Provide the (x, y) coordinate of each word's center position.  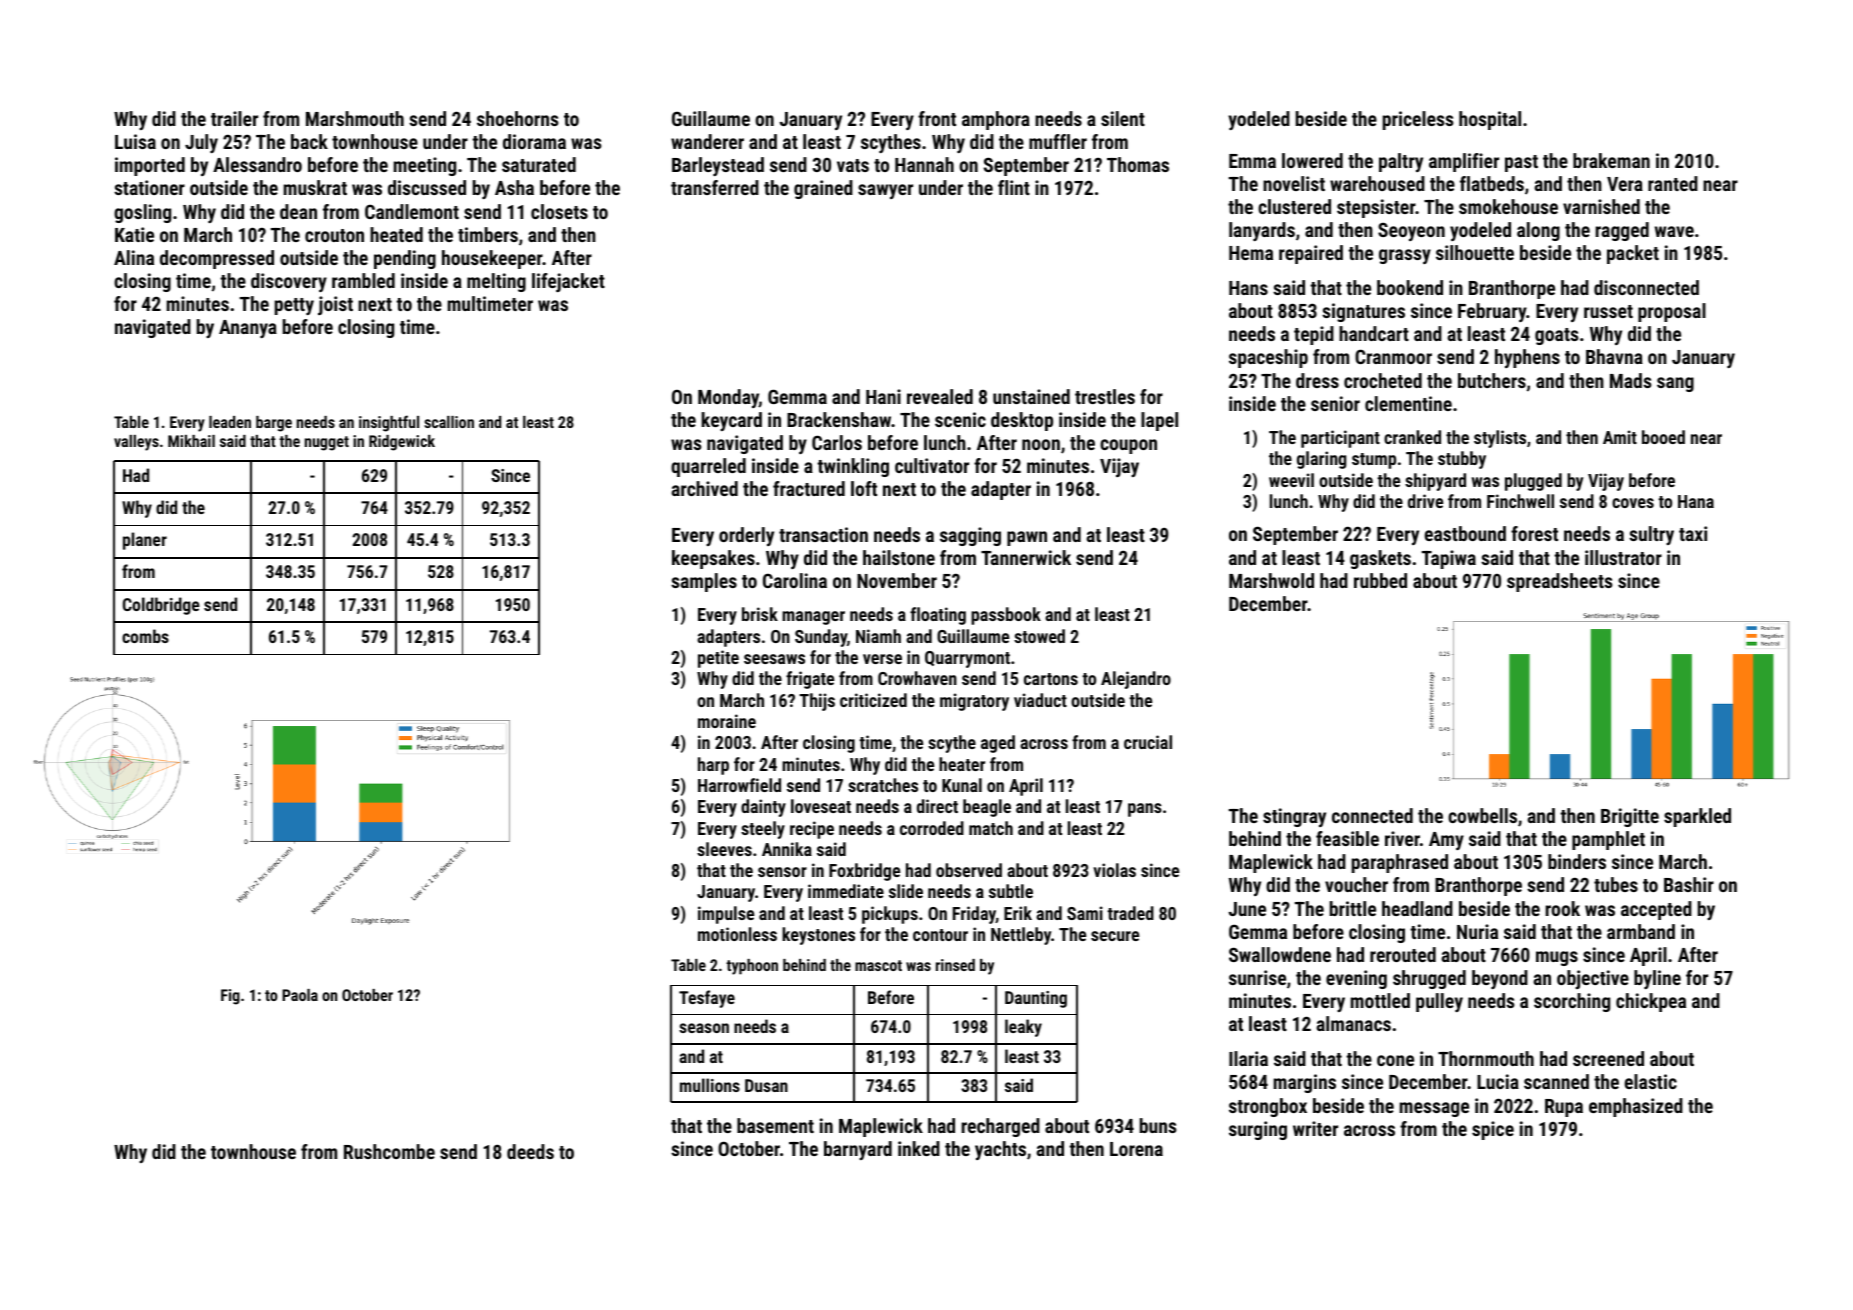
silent (1123, 118)
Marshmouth (355, 118)
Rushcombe (389, 1151)
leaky (1023, 1028)
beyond (1500, 979)
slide (906, 891)
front (937, 118)
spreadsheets (1559, 582)
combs (145, 636)
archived (705, 488)
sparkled (1697, 817)
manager (813, 618)
